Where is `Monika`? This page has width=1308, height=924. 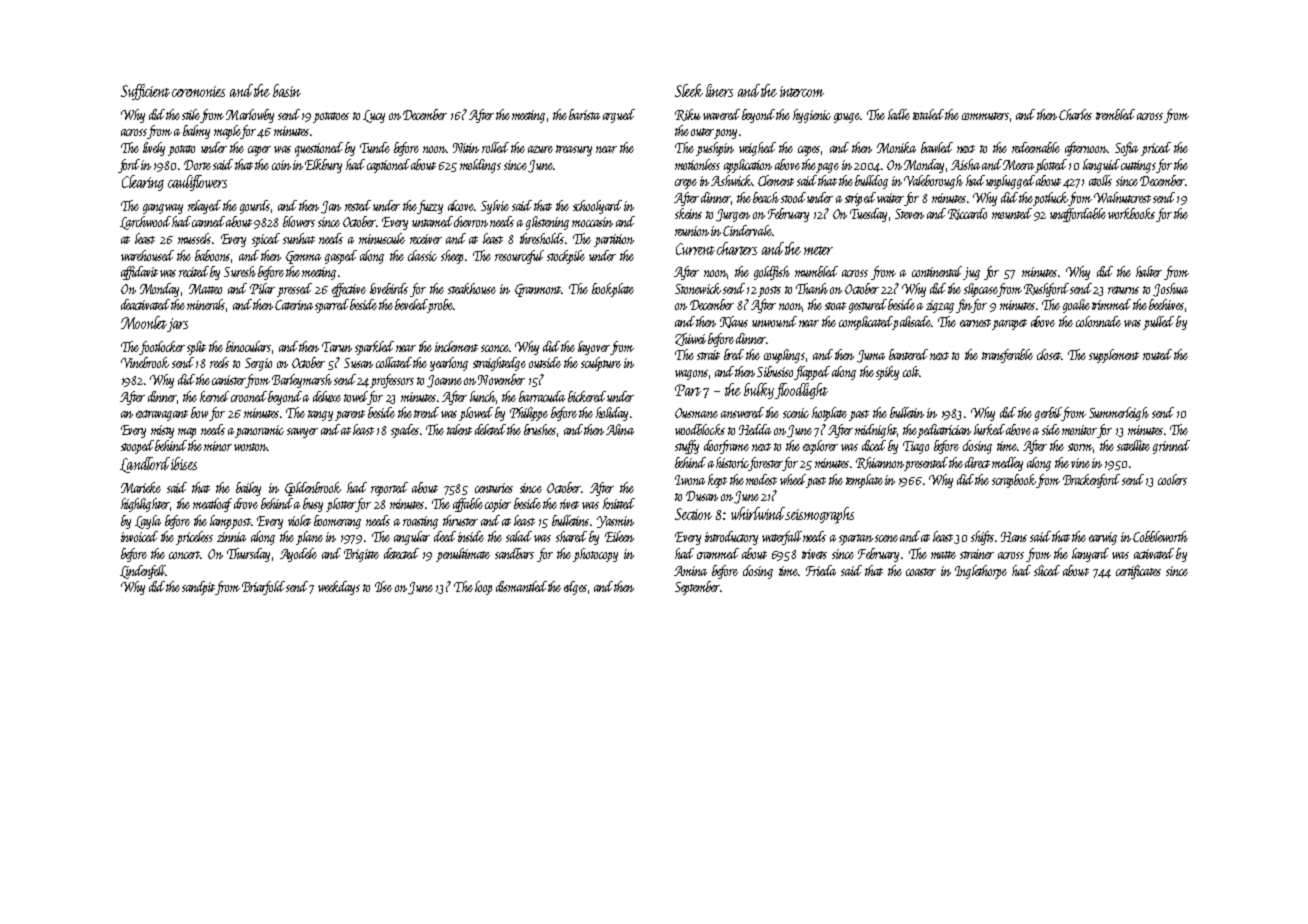
Monika is located at coordinates (896, 147).
